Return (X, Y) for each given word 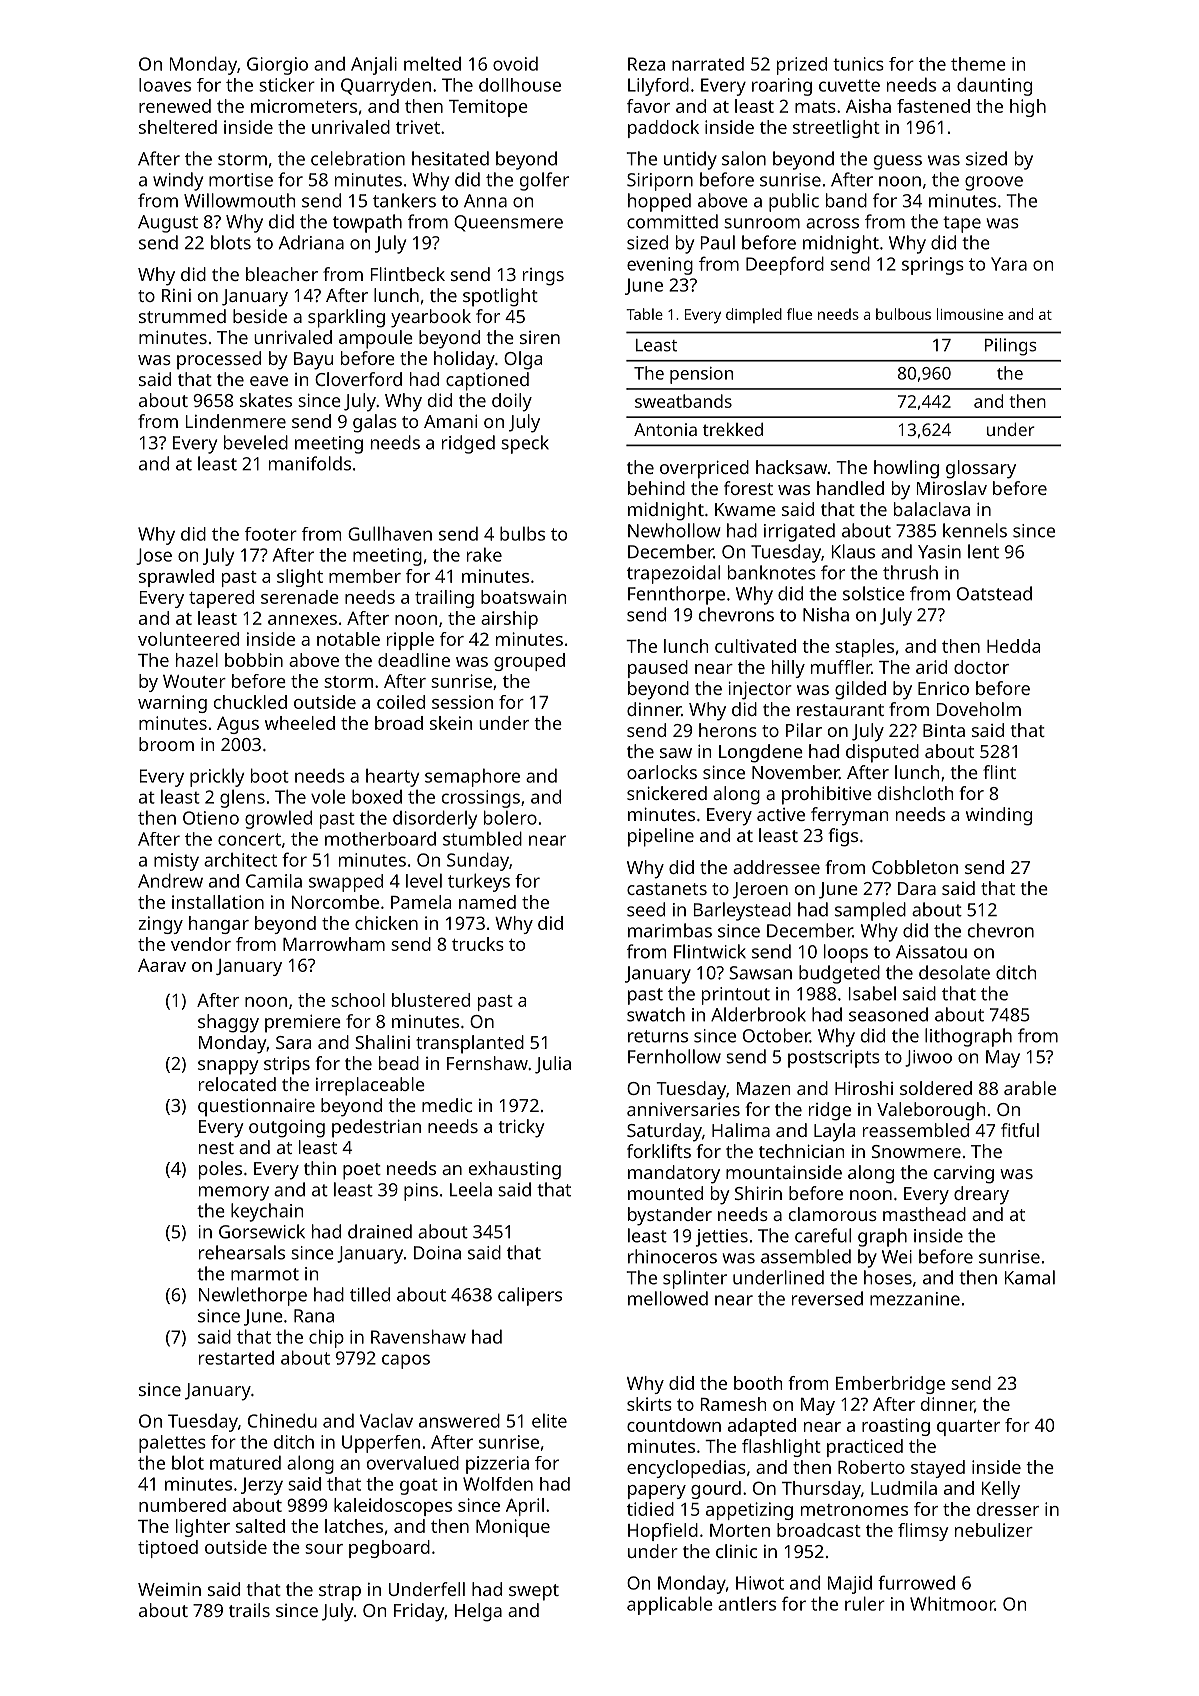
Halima (741, 1130)
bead (399, 1063)
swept (534, 1592)
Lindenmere (236, 421)
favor (648, 106)
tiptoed (168, 1549)
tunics (858, 64)
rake (484, 554)
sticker (287, 85)
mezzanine (915, 1299)
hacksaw (791, 467)
